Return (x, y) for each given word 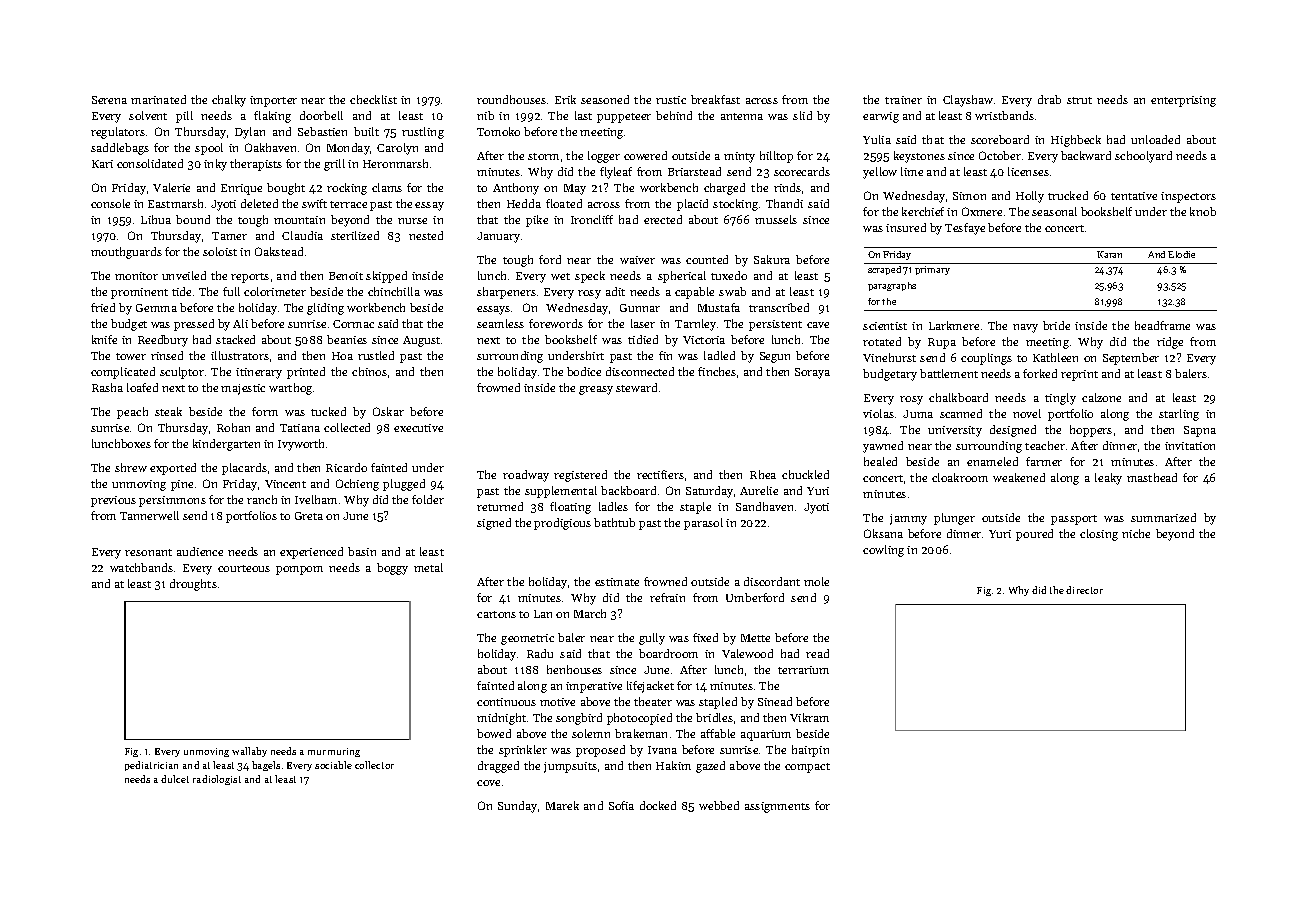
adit (615, 291)
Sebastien (322, 131)
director (1084, 590)
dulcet (175, 779)
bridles (714, 717)
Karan (1109, 254)
